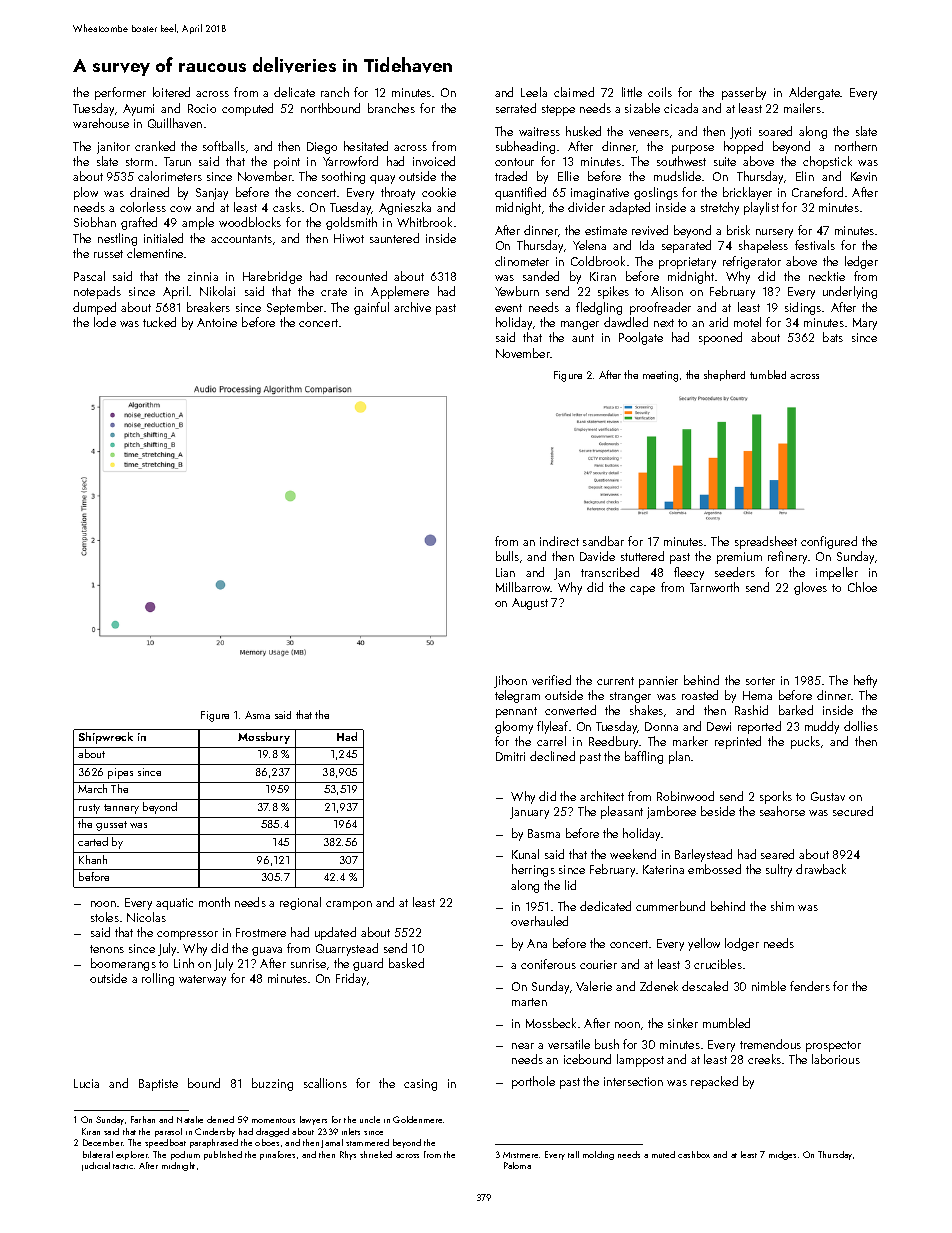 Image resolution: width=952 pixels, height=1233 pixels. Describe the element at coordinates (534, 92) in the document. I see `Leela` at that location.
